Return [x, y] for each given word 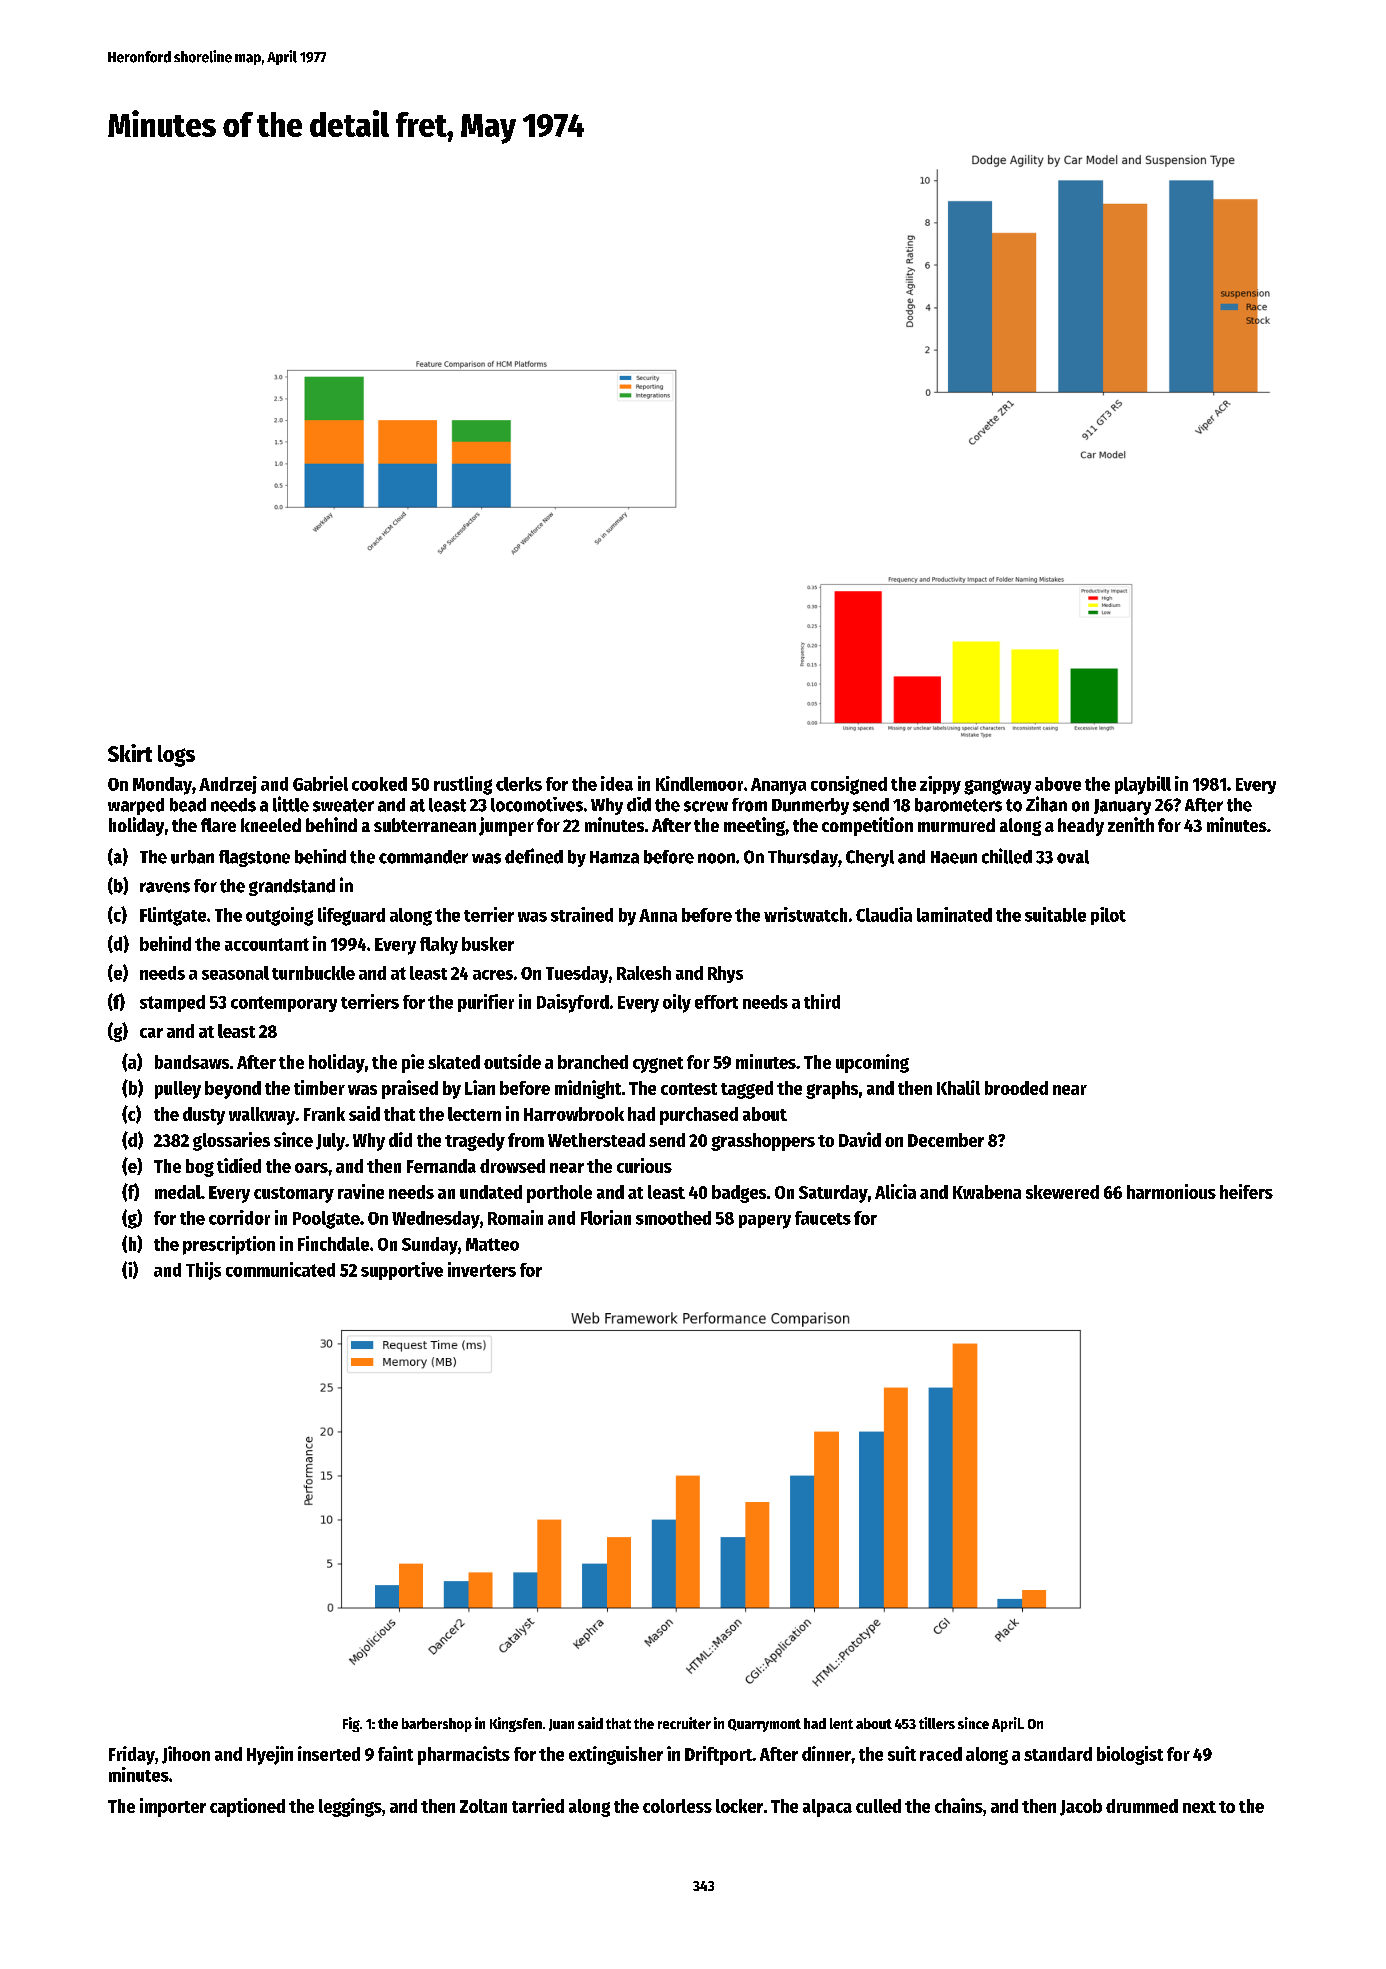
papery [765, 1222]
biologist [1130, 1755]
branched [593, 1062]
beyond [233, 1090]
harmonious [1171, 1191]
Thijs [203, 1271]
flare [218, 825]
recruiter [684, 1723]
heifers [1246, 1191]
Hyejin [270, 1755]
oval [1073, 857]
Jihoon [186, 1755]
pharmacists [464, 1755]
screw [706, 806]
